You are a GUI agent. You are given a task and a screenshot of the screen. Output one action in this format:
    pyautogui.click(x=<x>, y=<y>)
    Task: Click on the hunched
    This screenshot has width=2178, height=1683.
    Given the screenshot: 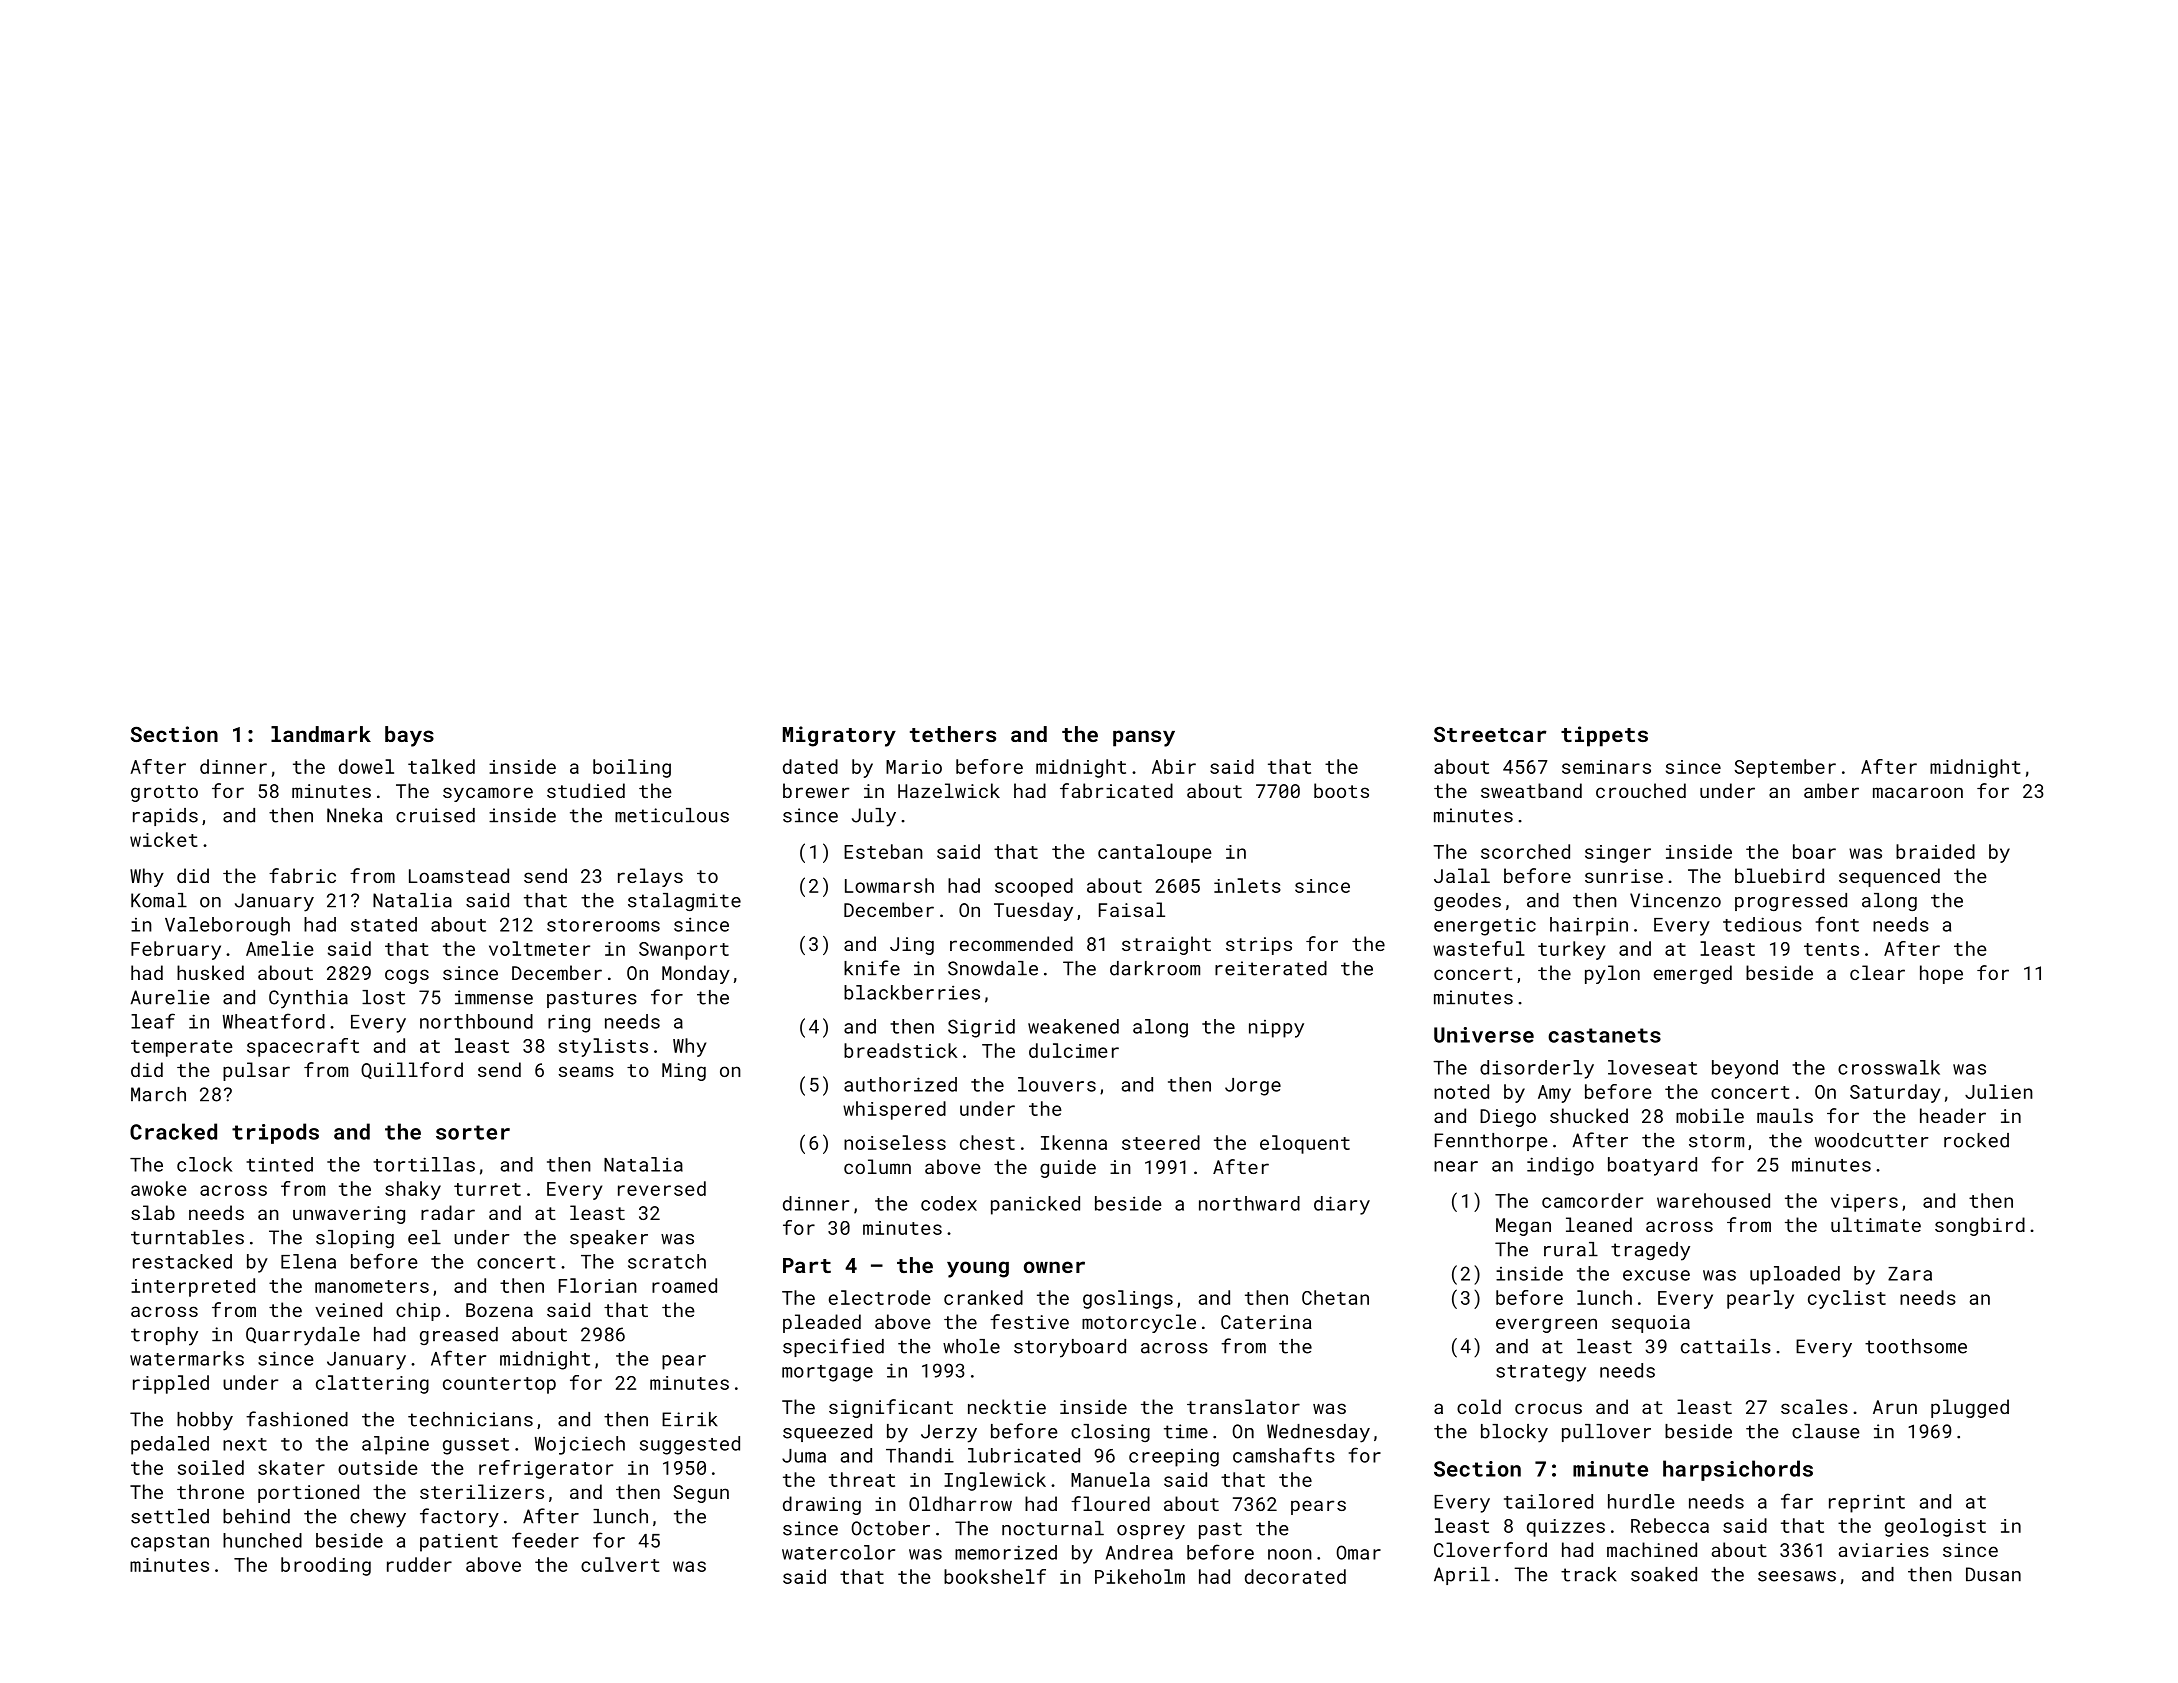 What is the action you would take?
    pyautogui.click(x=262, y=1540)
